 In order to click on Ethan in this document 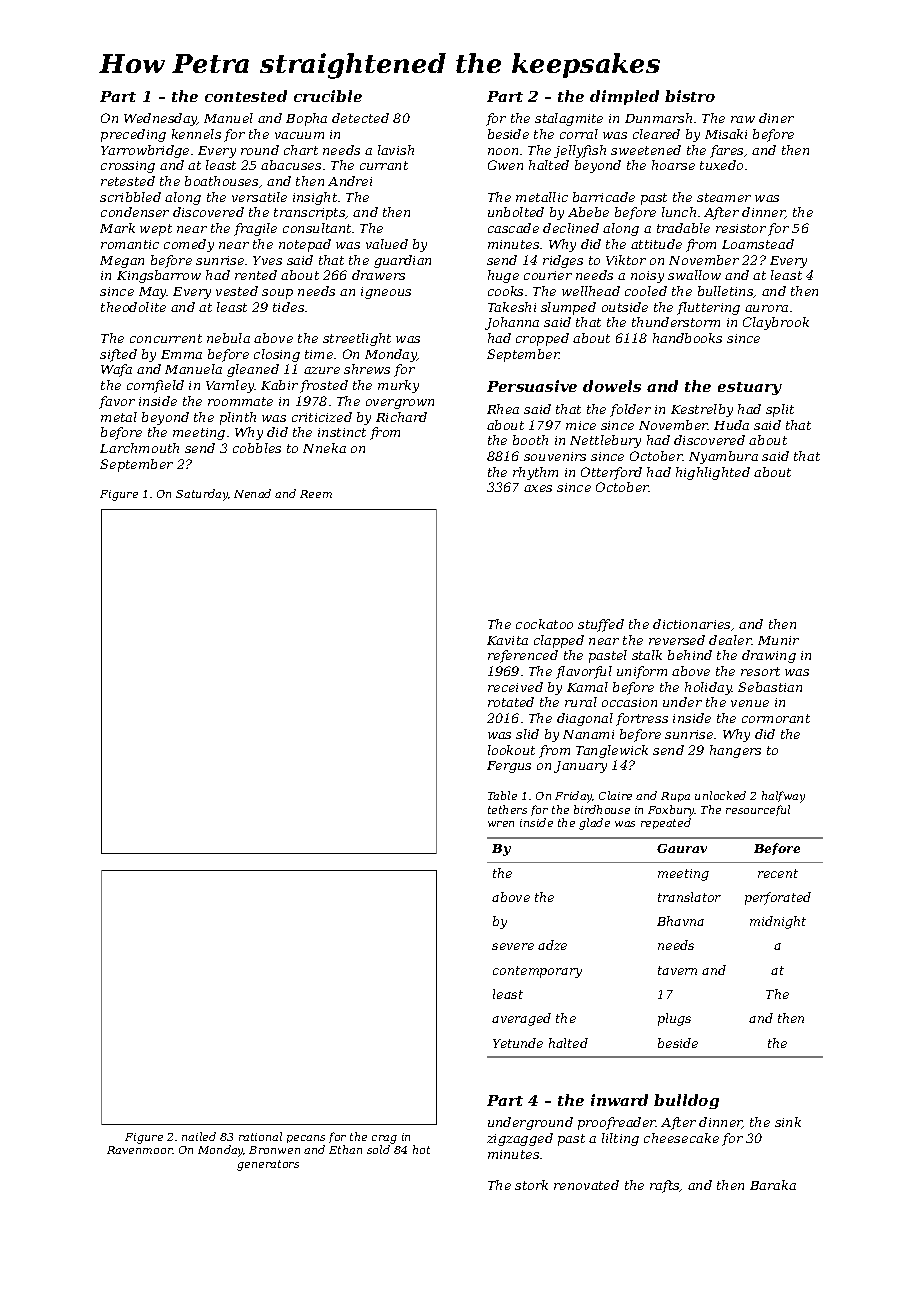, I will do `click(345, 1149)`.
